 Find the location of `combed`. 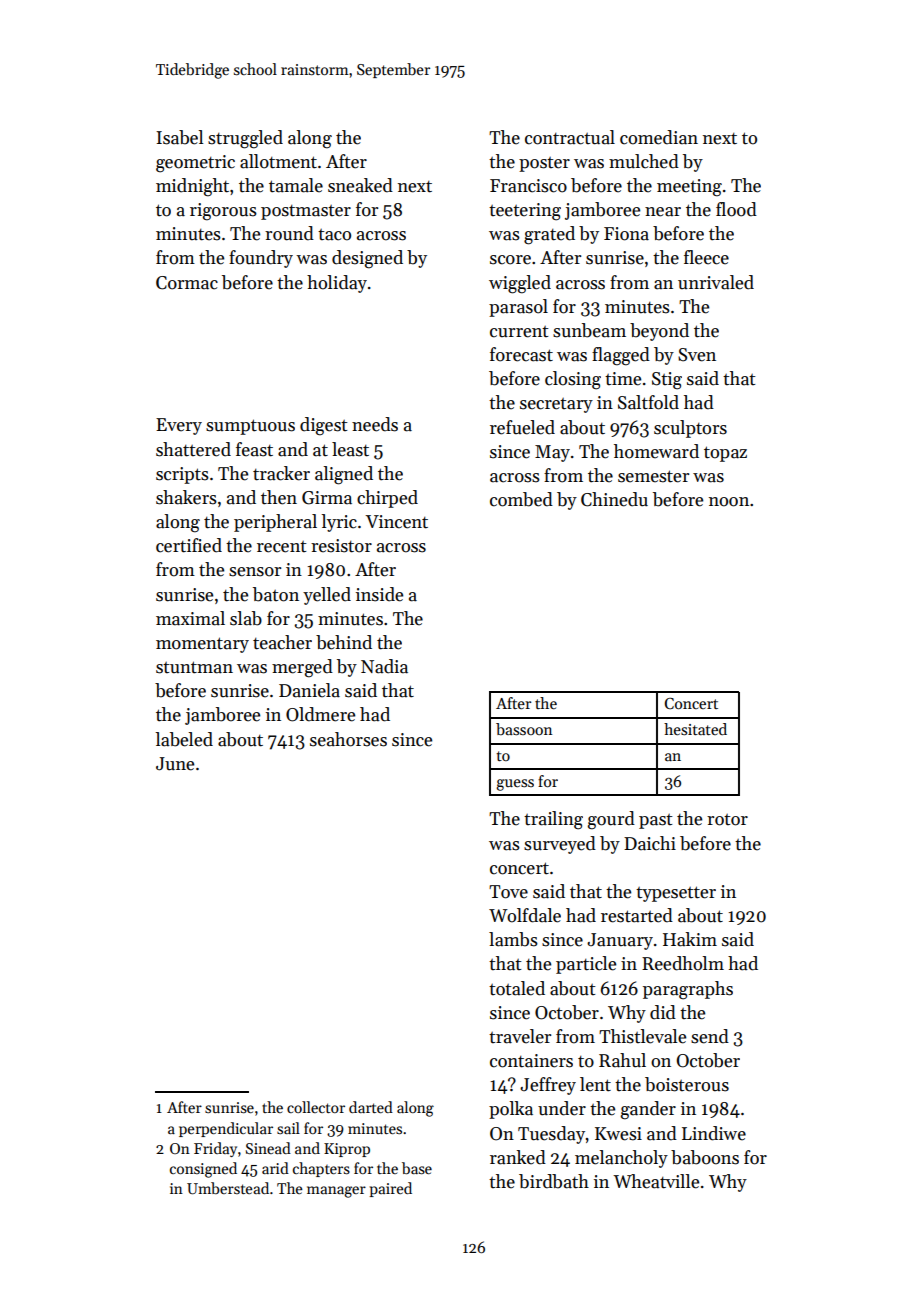

combed is located at coordinates (521, 499).
